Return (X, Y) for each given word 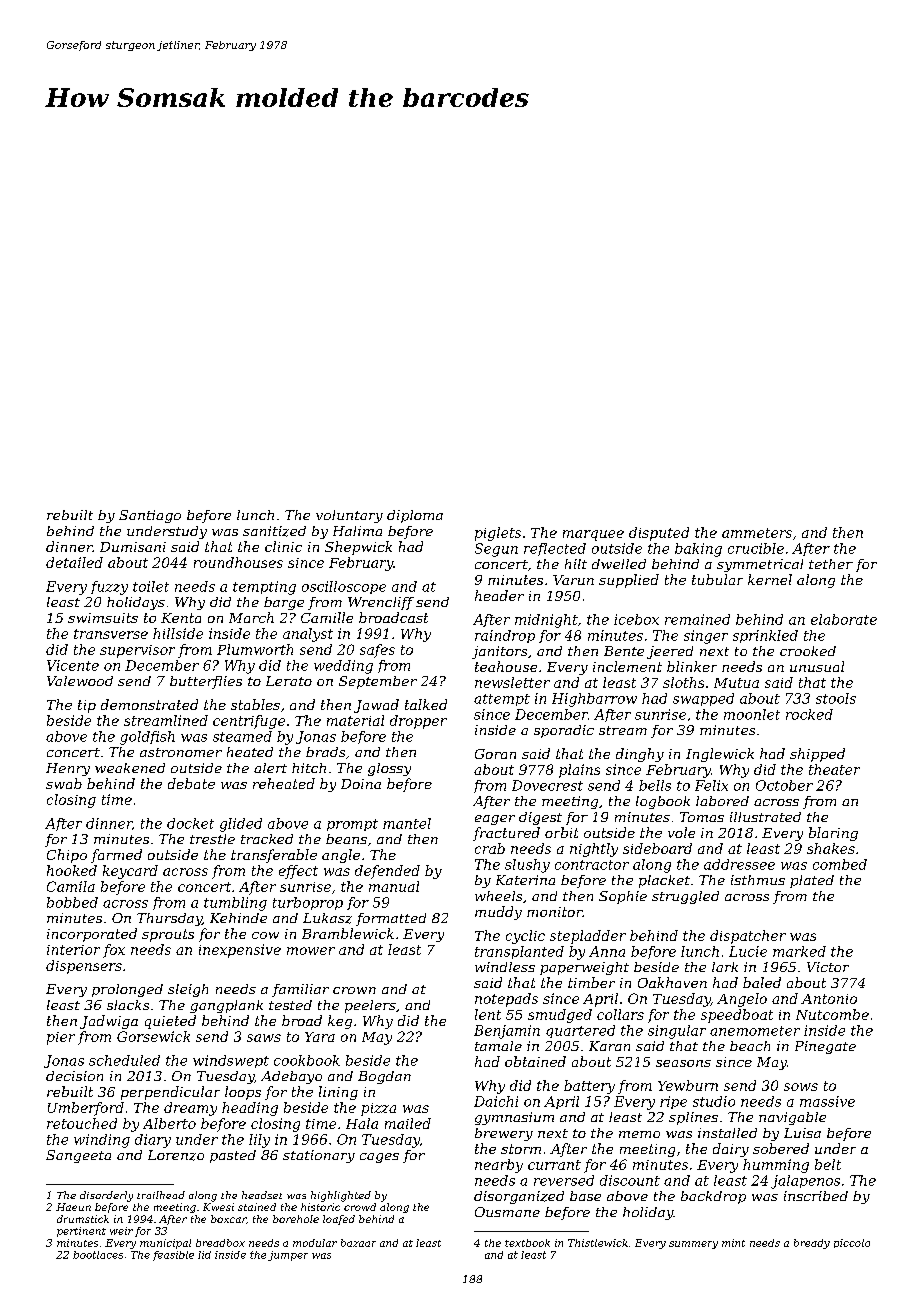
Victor (828, 967)
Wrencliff (381, 603)
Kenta (181, 618)
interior (73, 950)
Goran (495, 754)
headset (262, 1195)
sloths (683, 682)
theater (834, 769)
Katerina (525, 880)
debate (191, 783)
